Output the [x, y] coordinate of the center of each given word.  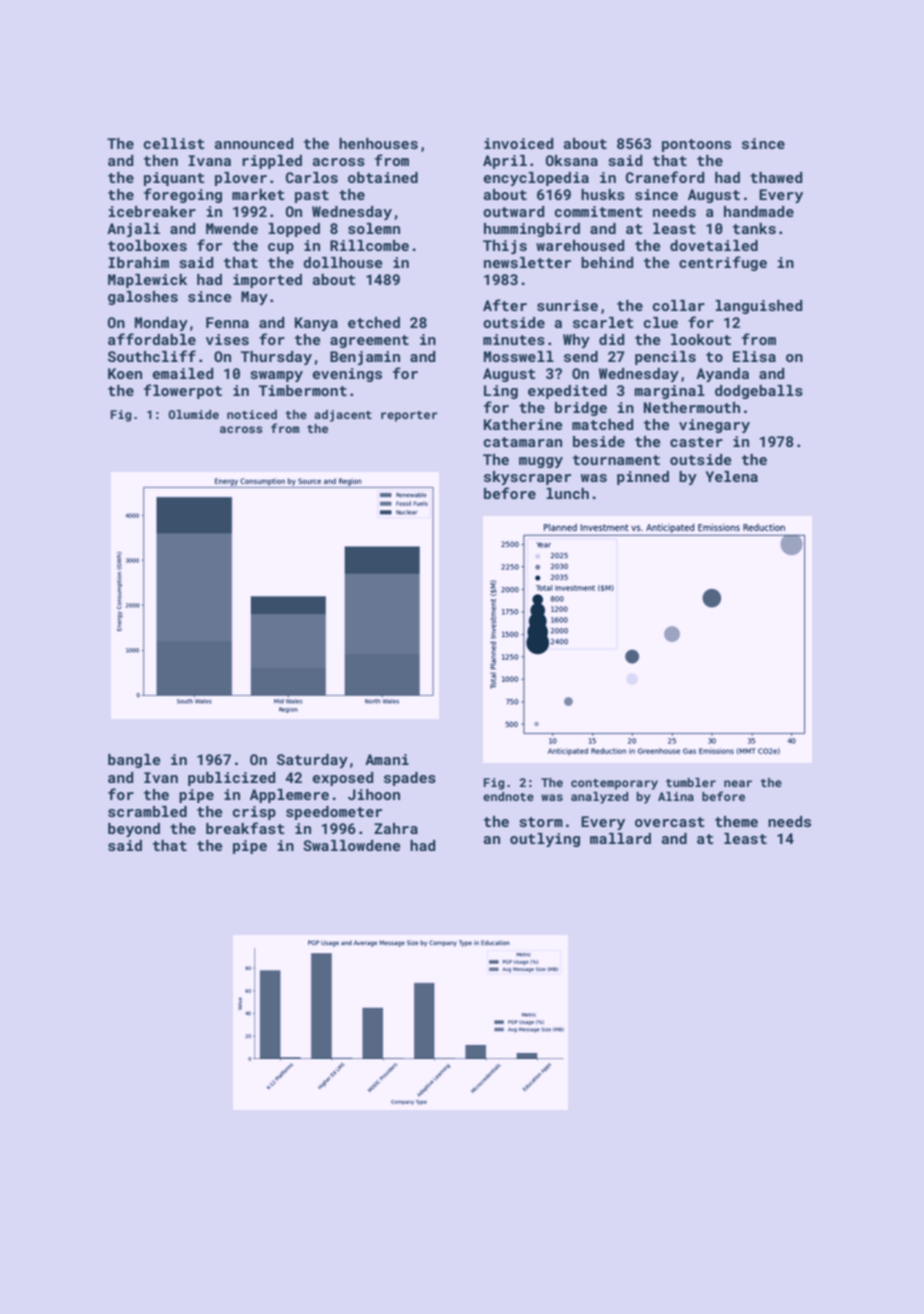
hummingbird [532, 230]
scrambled [147, 811]
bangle [134, 761]
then [161, 160]
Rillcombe [369, 245]
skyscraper [527, 478]
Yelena [732, 476]
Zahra [396, 828]
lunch [567, 493]
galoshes [143, 298]
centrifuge [723, 263]
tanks [754, 228]
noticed [252, 414]
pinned [643, 478]
